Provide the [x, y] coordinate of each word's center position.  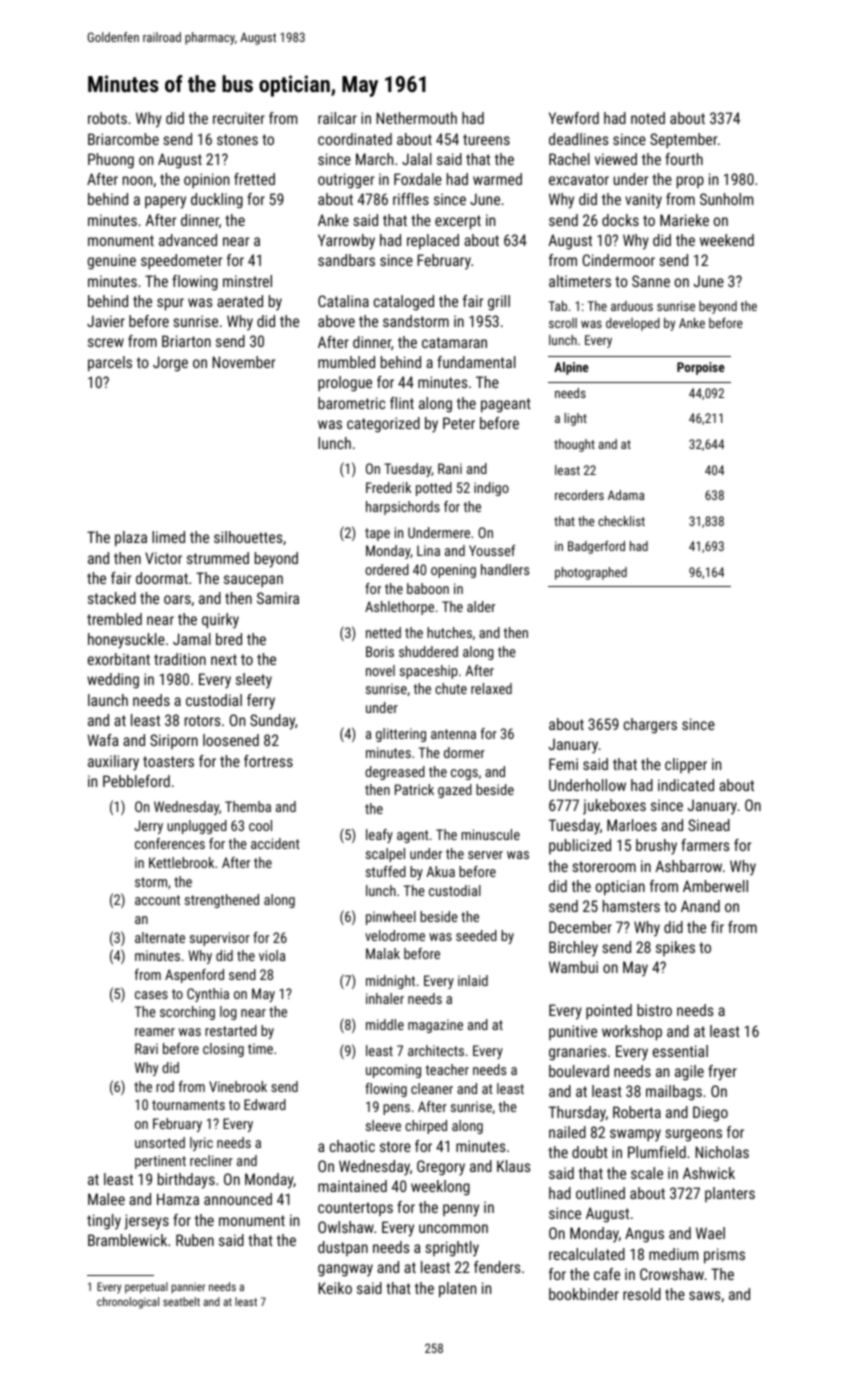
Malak [383, 953]
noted [648, 118]
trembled [114, 619]
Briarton [186, 341]
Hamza [178, 1199]
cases [151, 995]
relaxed [491, 688]
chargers [650, 726]
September [683, 140]
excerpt [458, 222]
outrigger [346, 181]
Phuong [111, 161]
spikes [675, 948]
